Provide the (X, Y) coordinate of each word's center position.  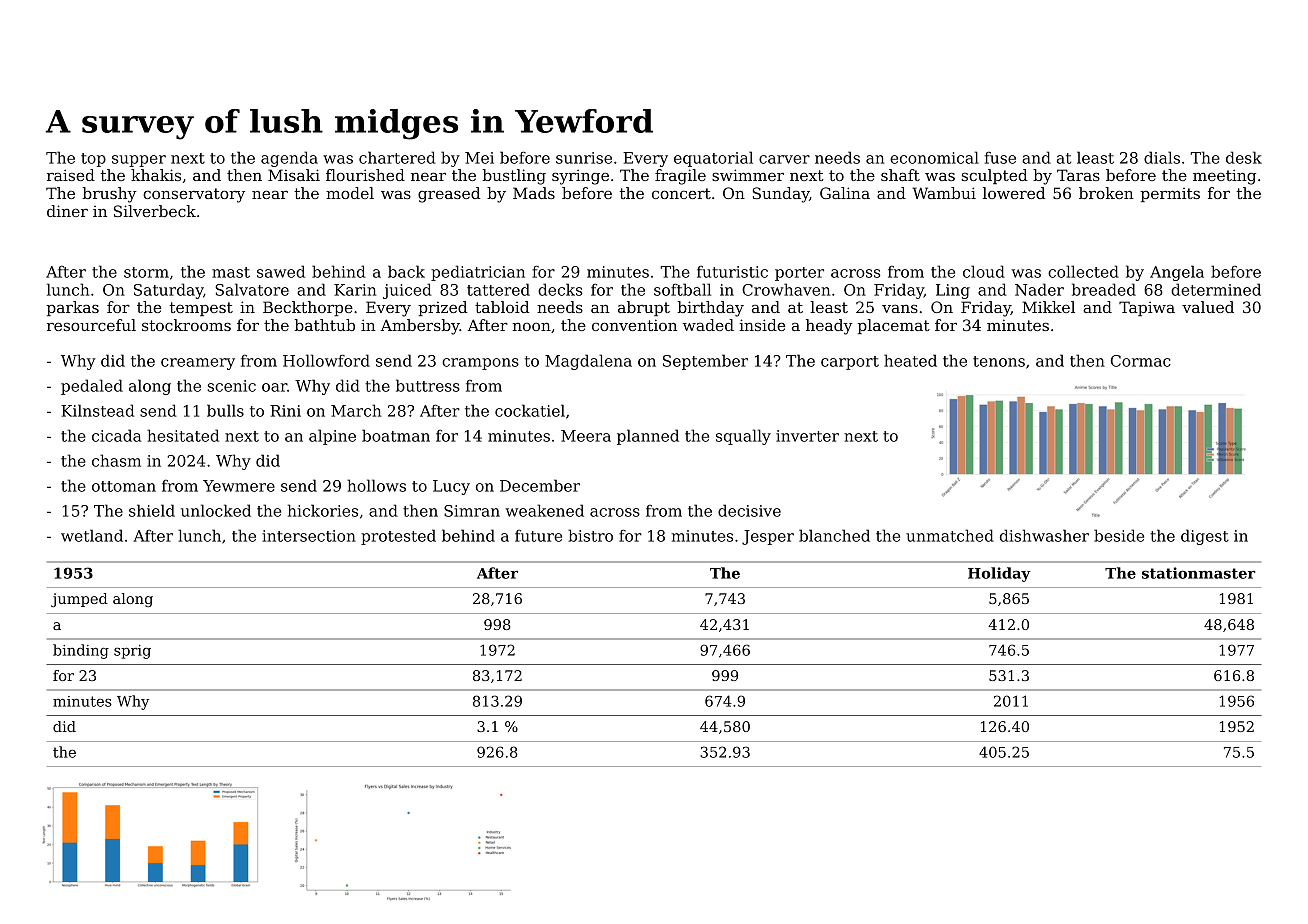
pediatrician (478, 273)
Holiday (999, 574)
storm (146, 272)
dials (1162, 157)
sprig (132, 652)
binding (81, 651)
